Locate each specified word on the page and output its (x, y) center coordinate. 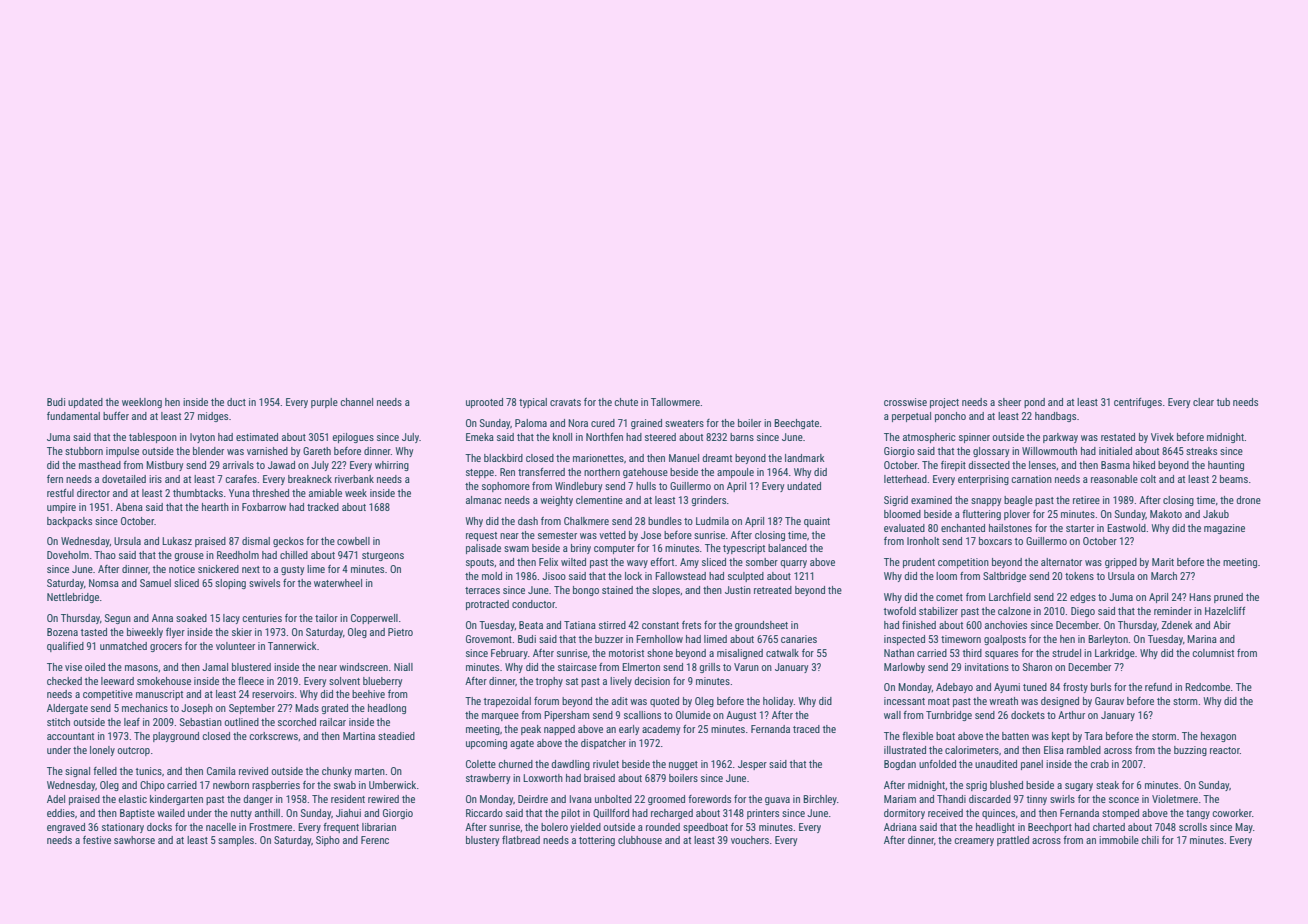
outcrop (134, 751)
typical (533, 403)
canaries (799, 639)
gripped (1121, 563)
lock (633, 576)
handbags (1055, 417)
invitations (987, 667)
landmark (805, 458)
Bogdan (900, 765)
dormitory (904, 814)
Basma (1115, 465)
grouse (189, 557)
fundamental (73, 416)
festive (97, 840)
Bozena (62, 632)
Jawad (281, 465)
